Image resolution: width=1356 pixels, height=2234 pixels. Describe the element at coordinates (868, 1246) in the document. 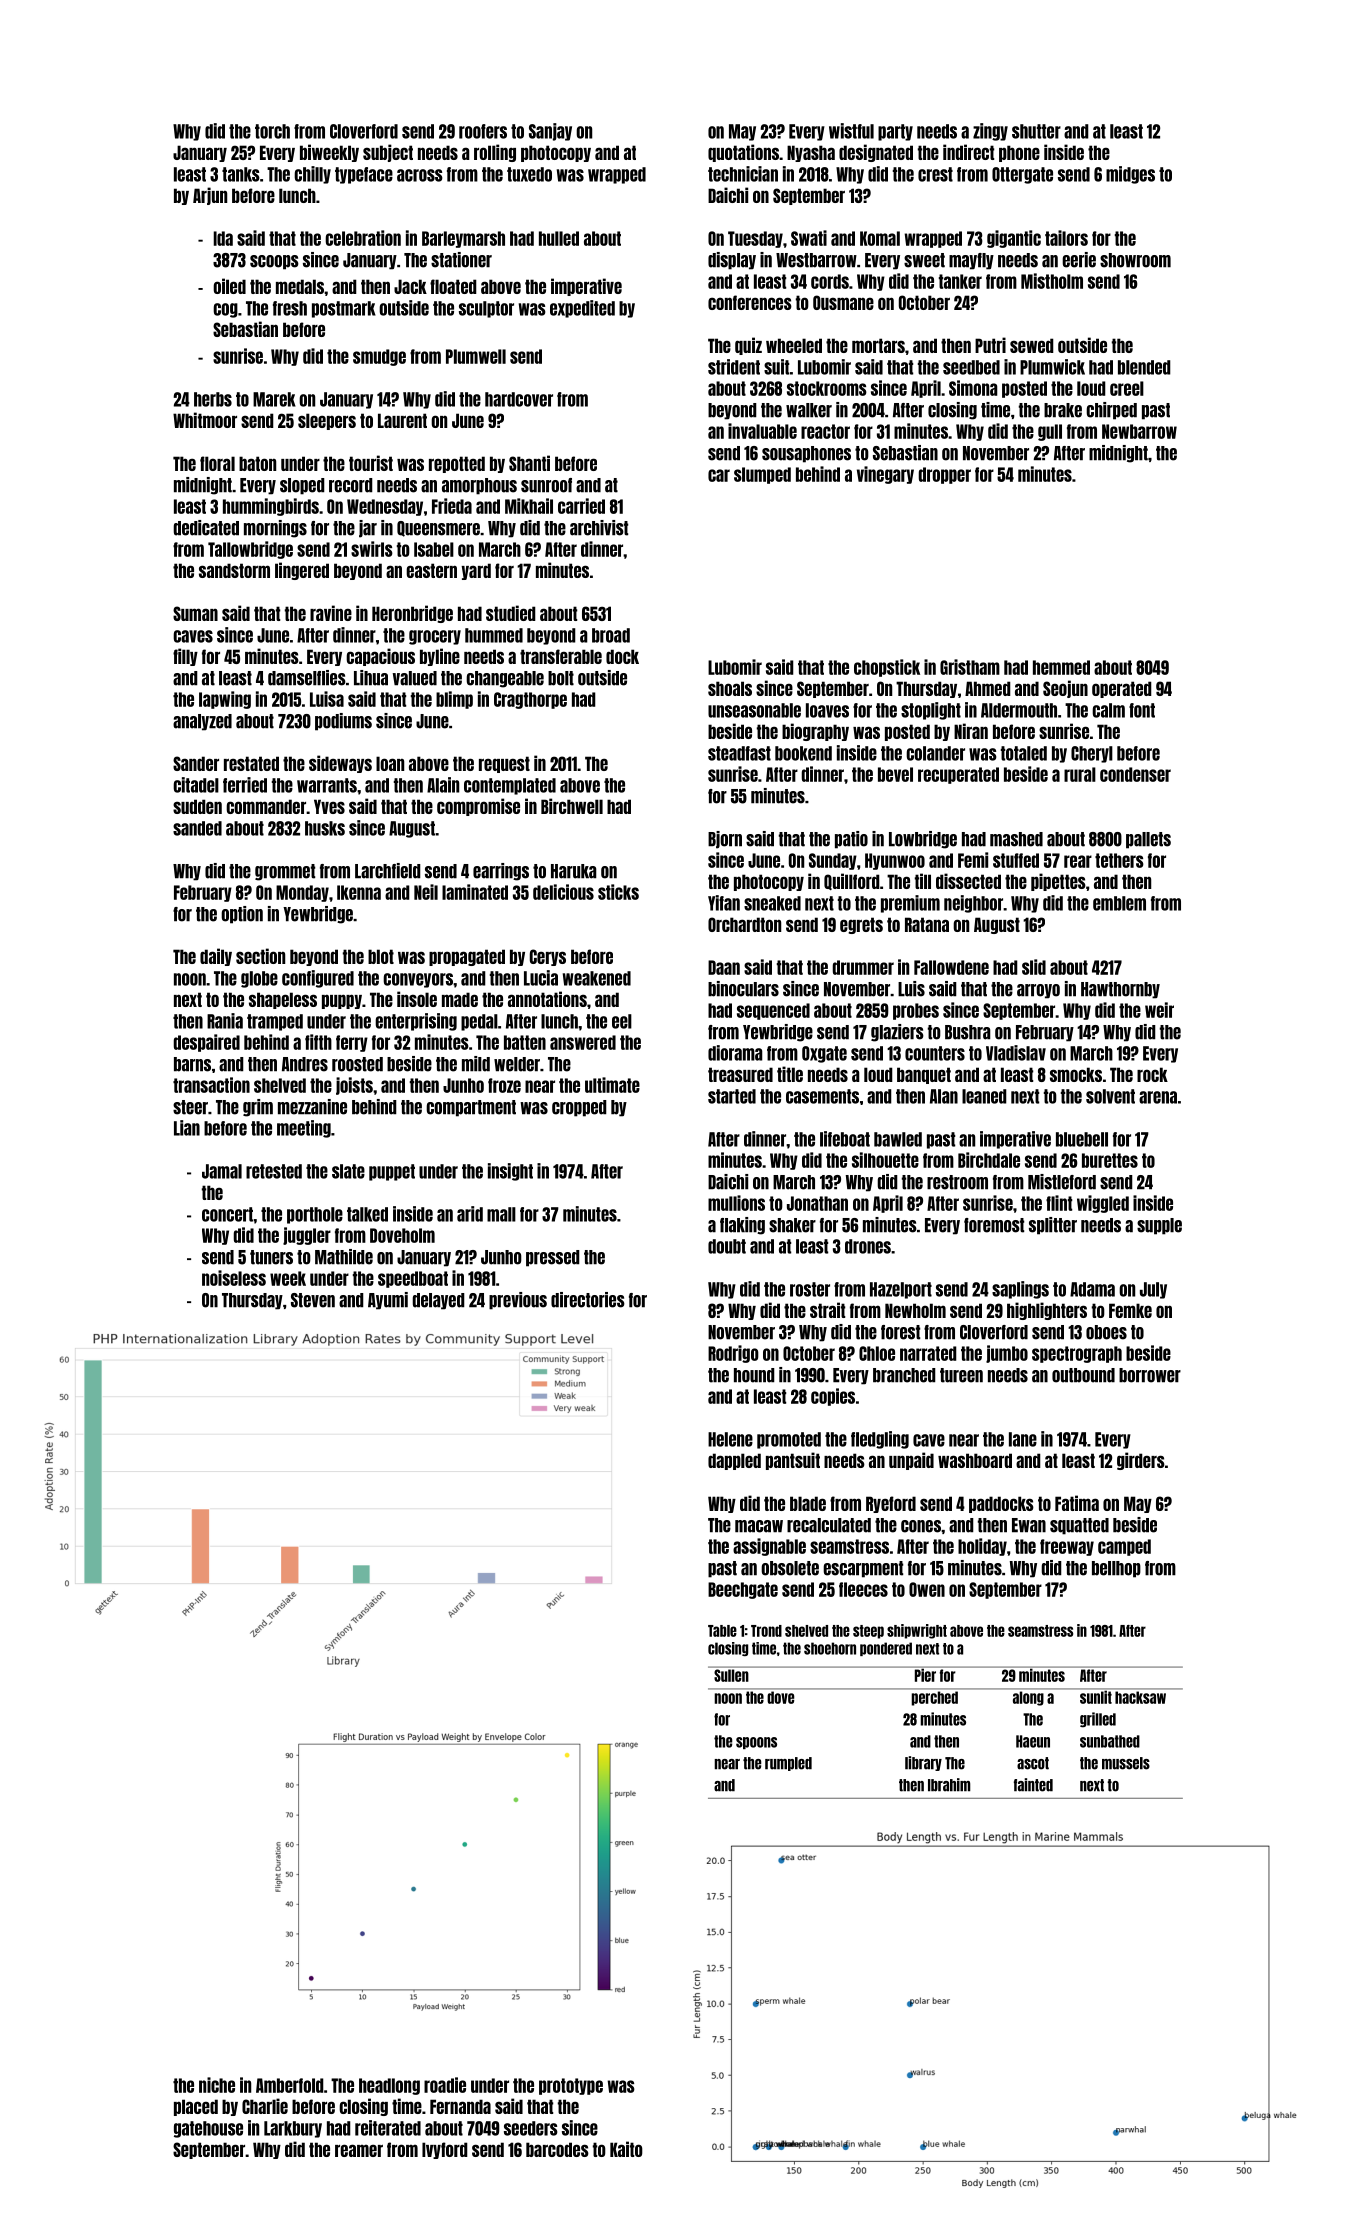

I see `drones` at that location.
